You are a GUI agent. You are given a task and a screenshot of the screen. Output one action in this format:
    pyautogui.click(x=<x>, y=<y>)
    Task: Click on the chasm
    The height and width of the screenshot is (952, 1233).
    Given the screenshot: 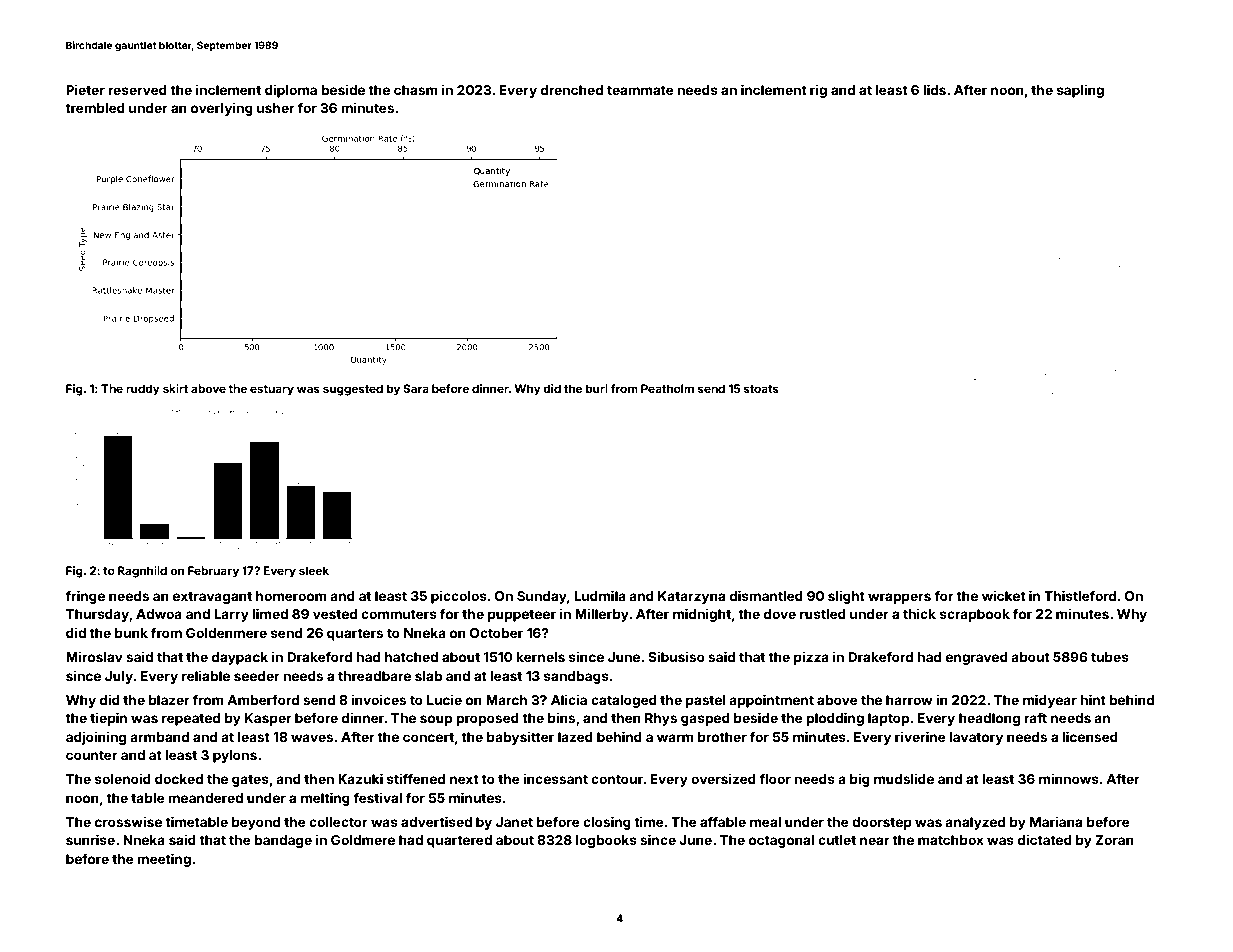 What is the action you would take?
    pyautogui.click(x=416, y=90)
